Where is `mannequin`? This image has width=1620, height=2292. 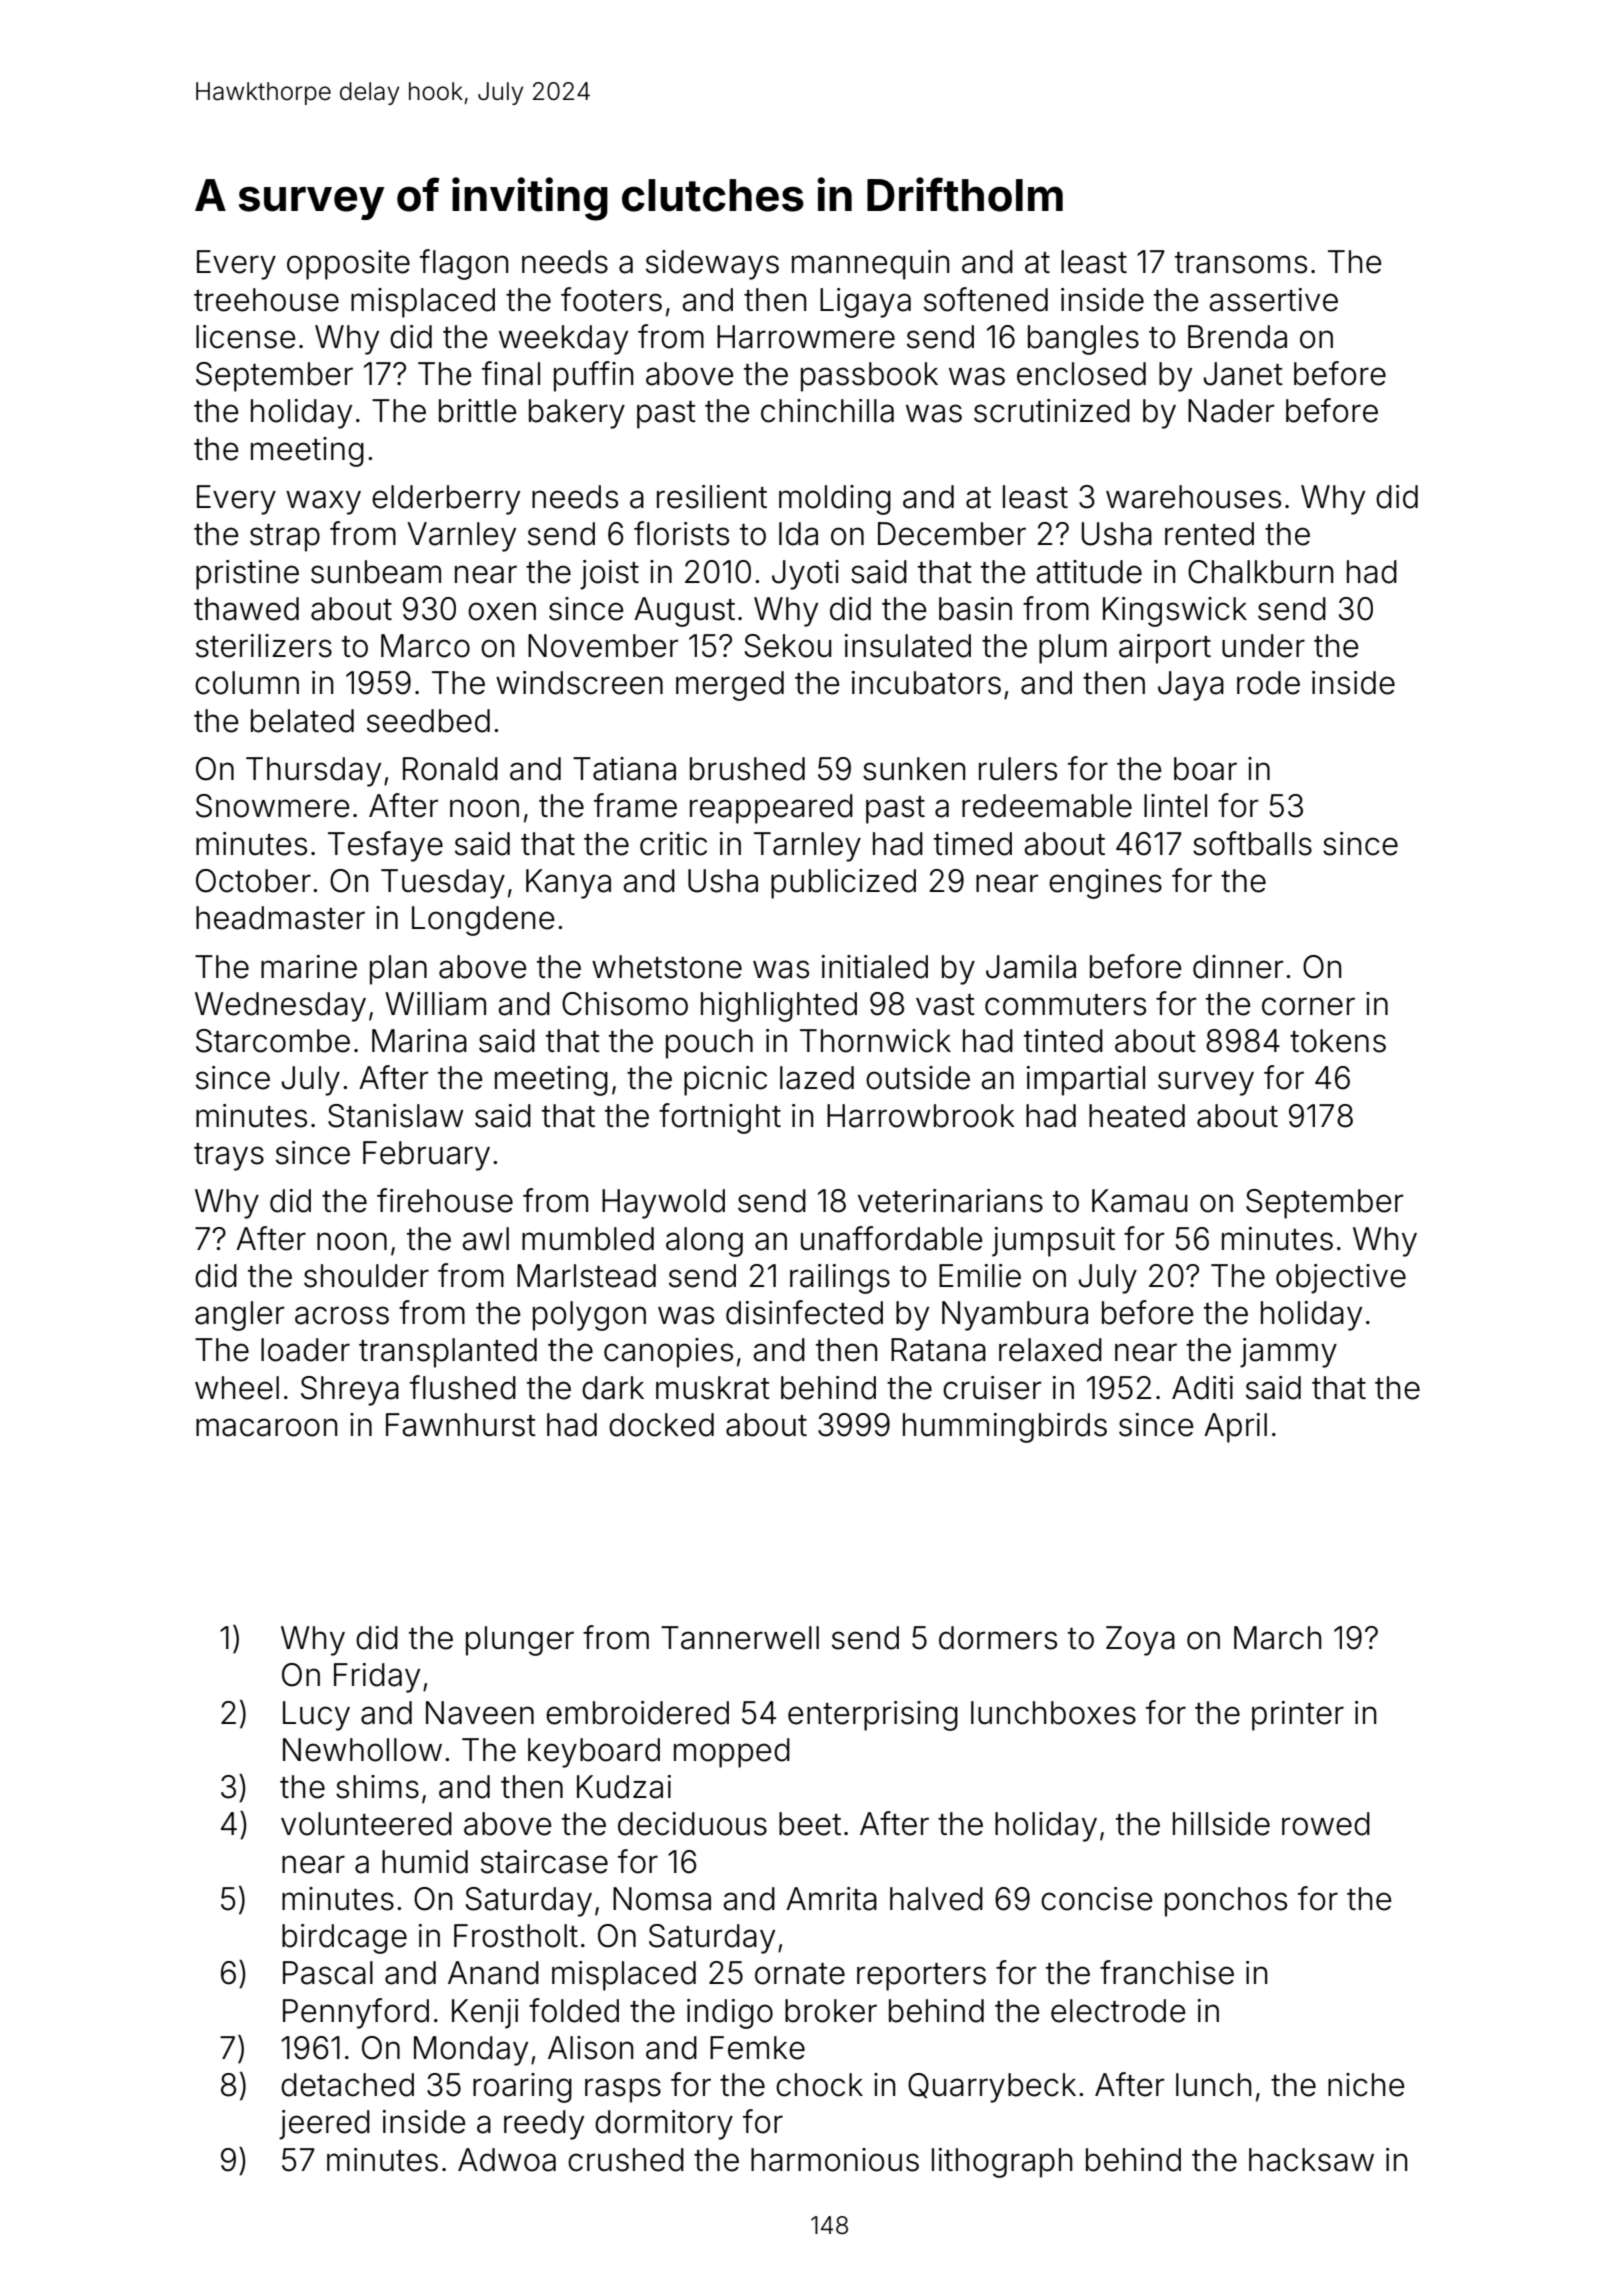 mannequin is located at coordinates (870, 265).
